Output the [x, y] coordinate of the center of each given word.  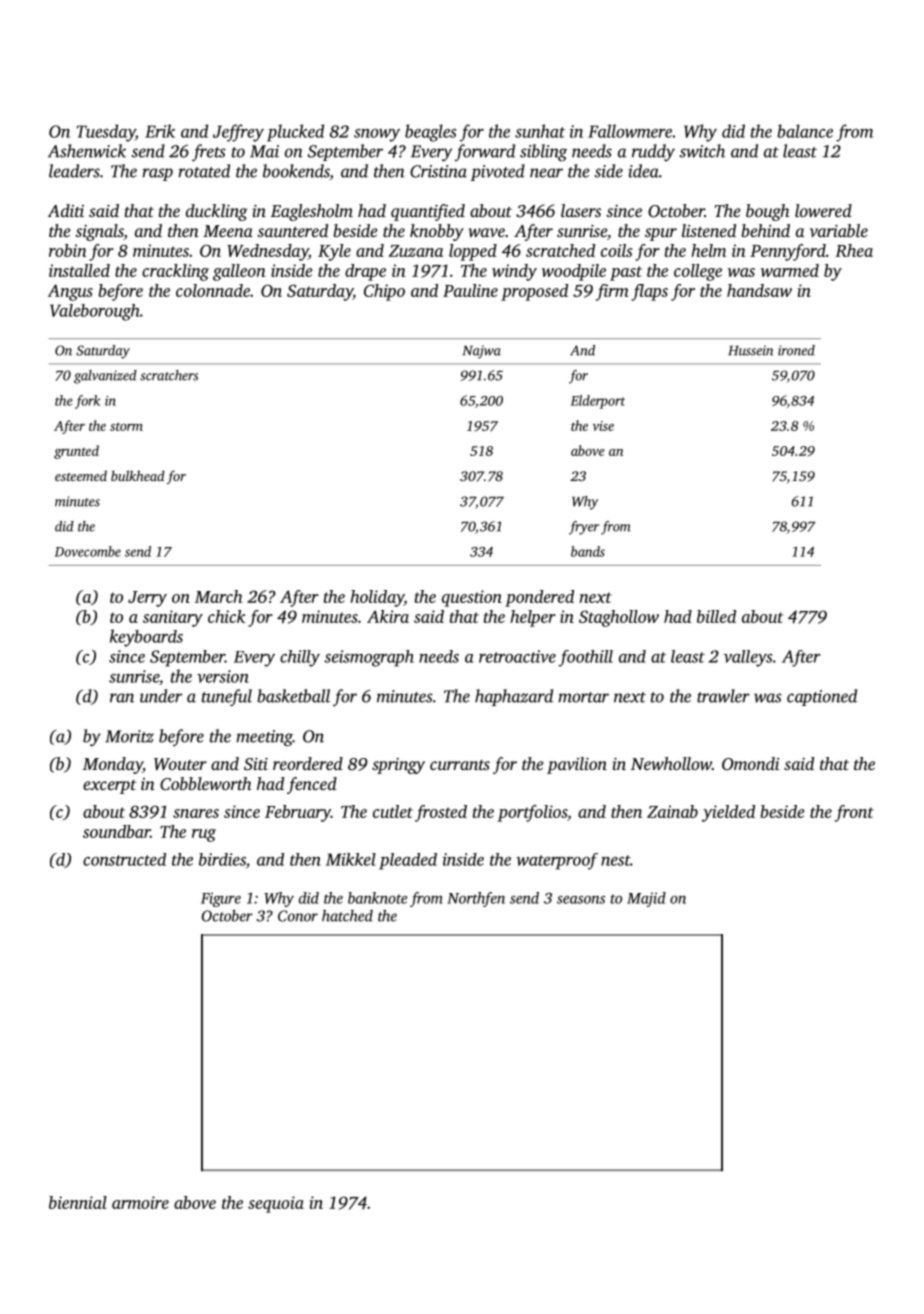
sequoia [276, 1204]
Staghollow [619, 618]
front [854, 813]
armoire [140, 1202]
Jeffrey [238, 133]
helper [533, 618]
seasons [581, 900]
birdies [222, 859]
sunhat [540, 131]
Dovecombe [88, 551]
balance [805, 131]
